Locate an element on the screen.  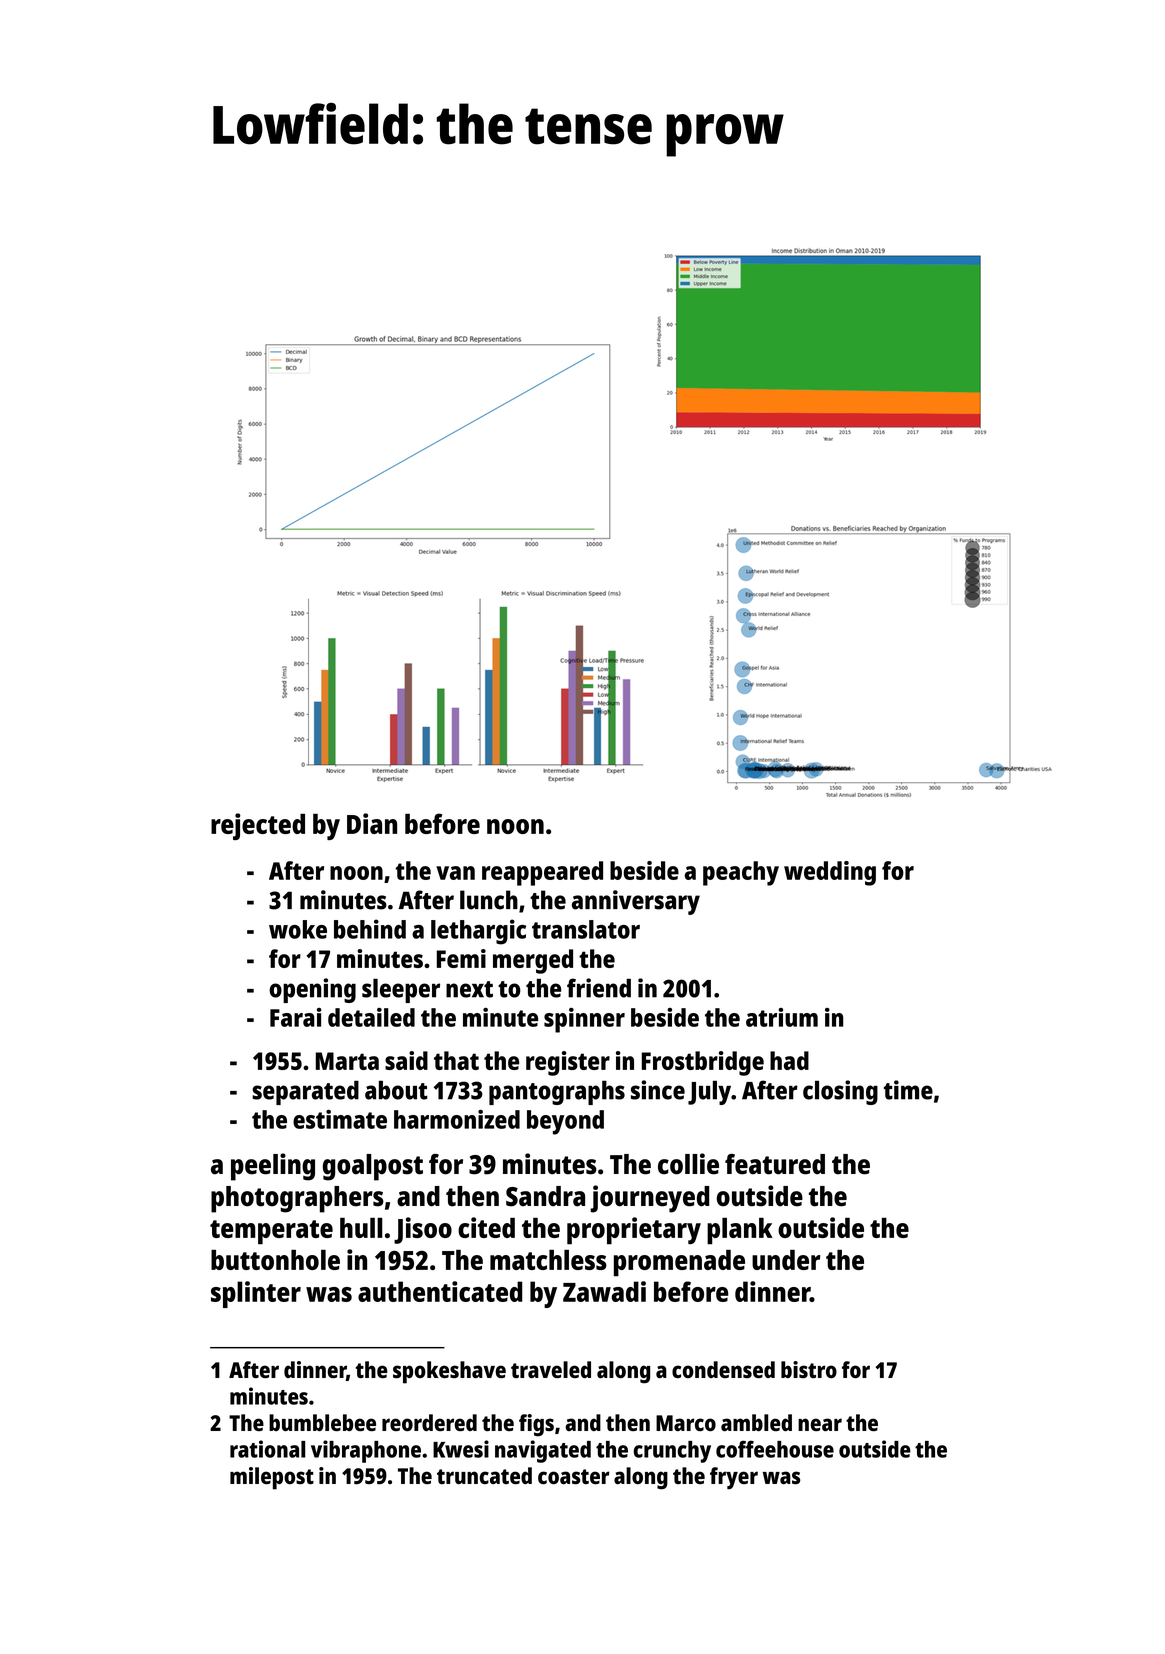
truncated is located at coordinates (484, 1475).
